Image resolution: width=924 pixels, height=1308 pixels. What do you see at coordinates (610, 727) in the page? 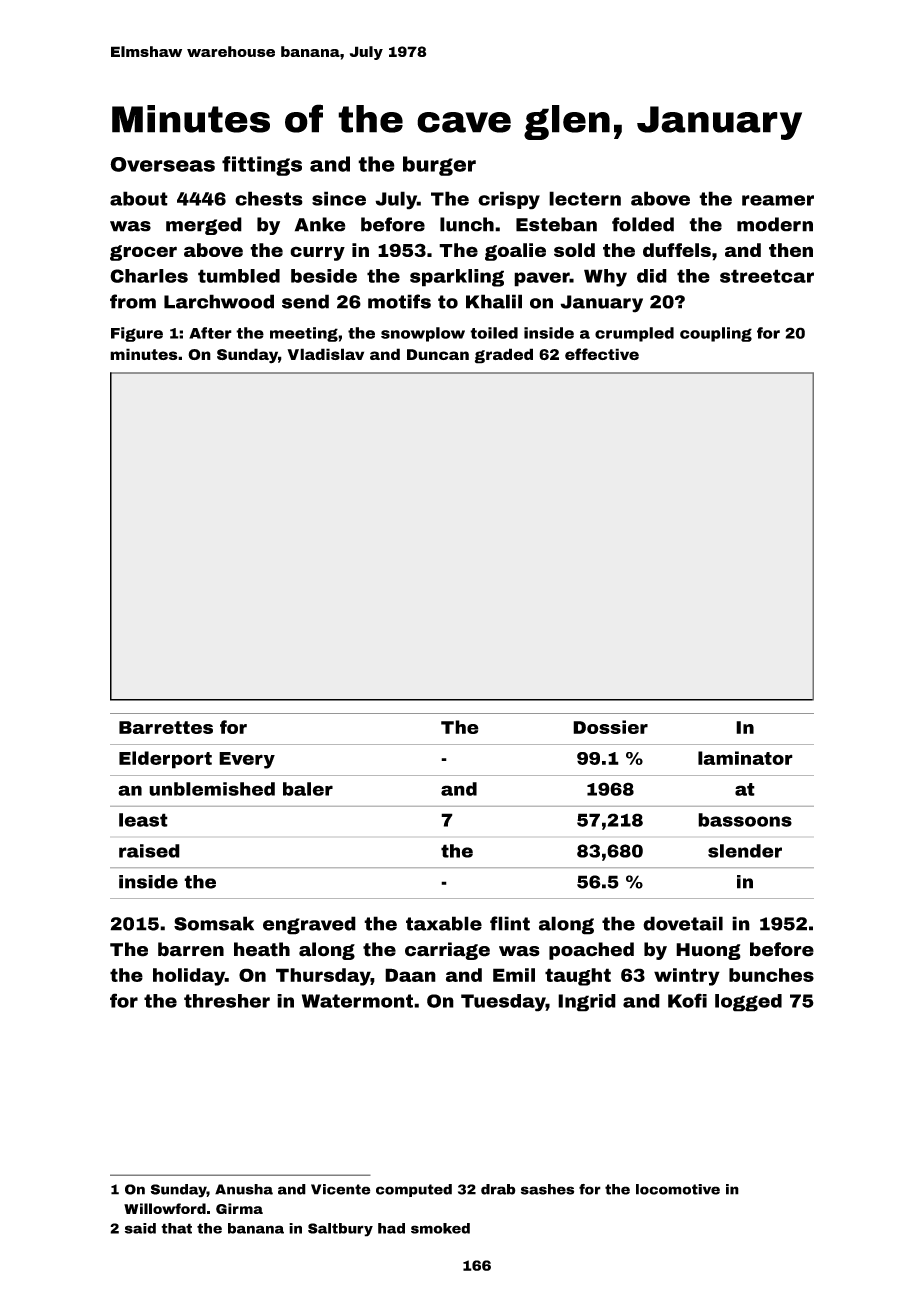
I see `Dossier` at bounding box center [610, 727].
